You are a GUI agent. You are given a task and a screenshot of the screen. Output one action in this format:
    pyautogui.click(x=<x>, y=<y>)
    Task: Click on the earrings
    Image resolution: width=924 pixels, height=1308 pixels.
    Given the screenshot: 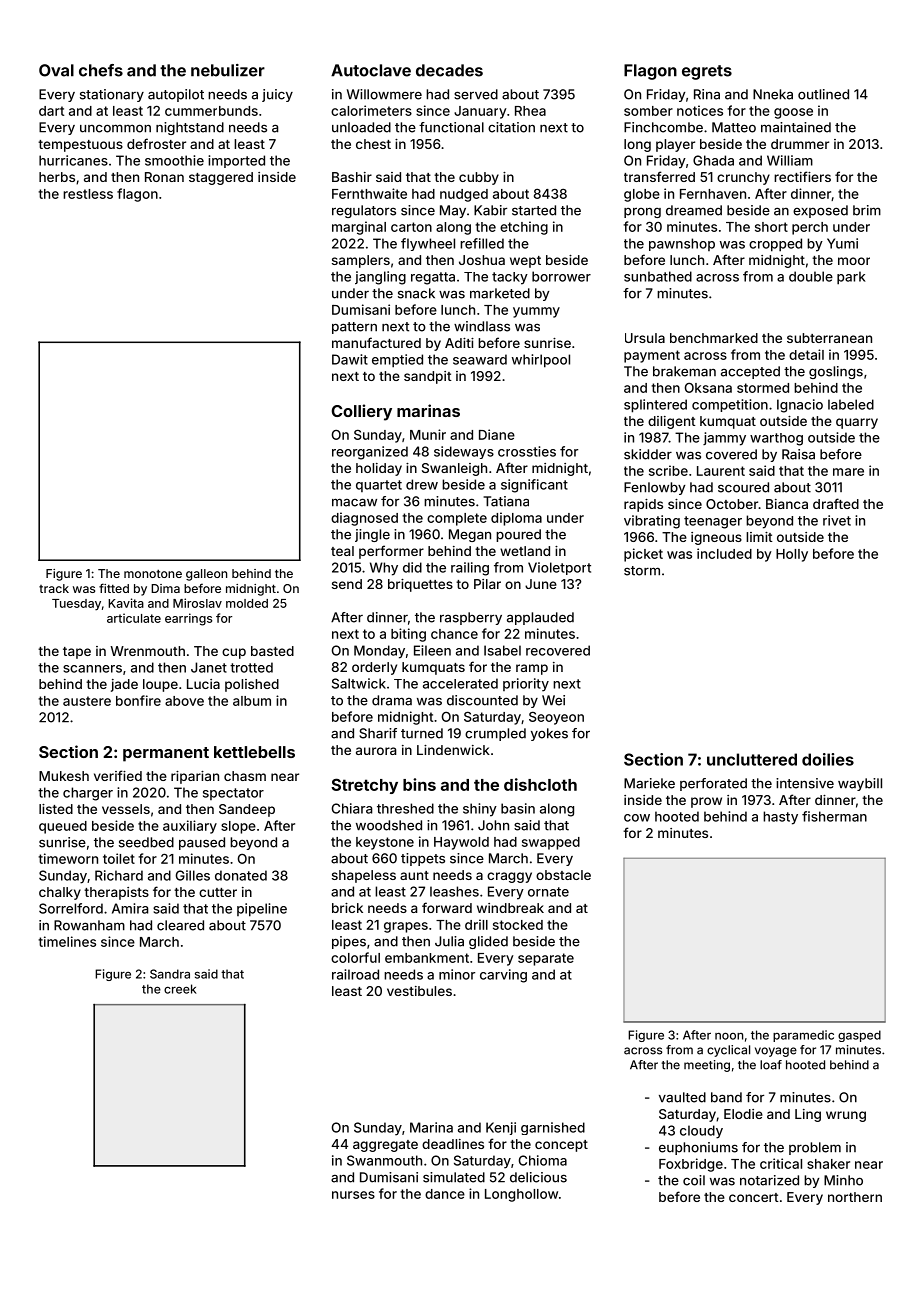 What is the action you would take?
    pyautogui.click(x=188, y=619)
